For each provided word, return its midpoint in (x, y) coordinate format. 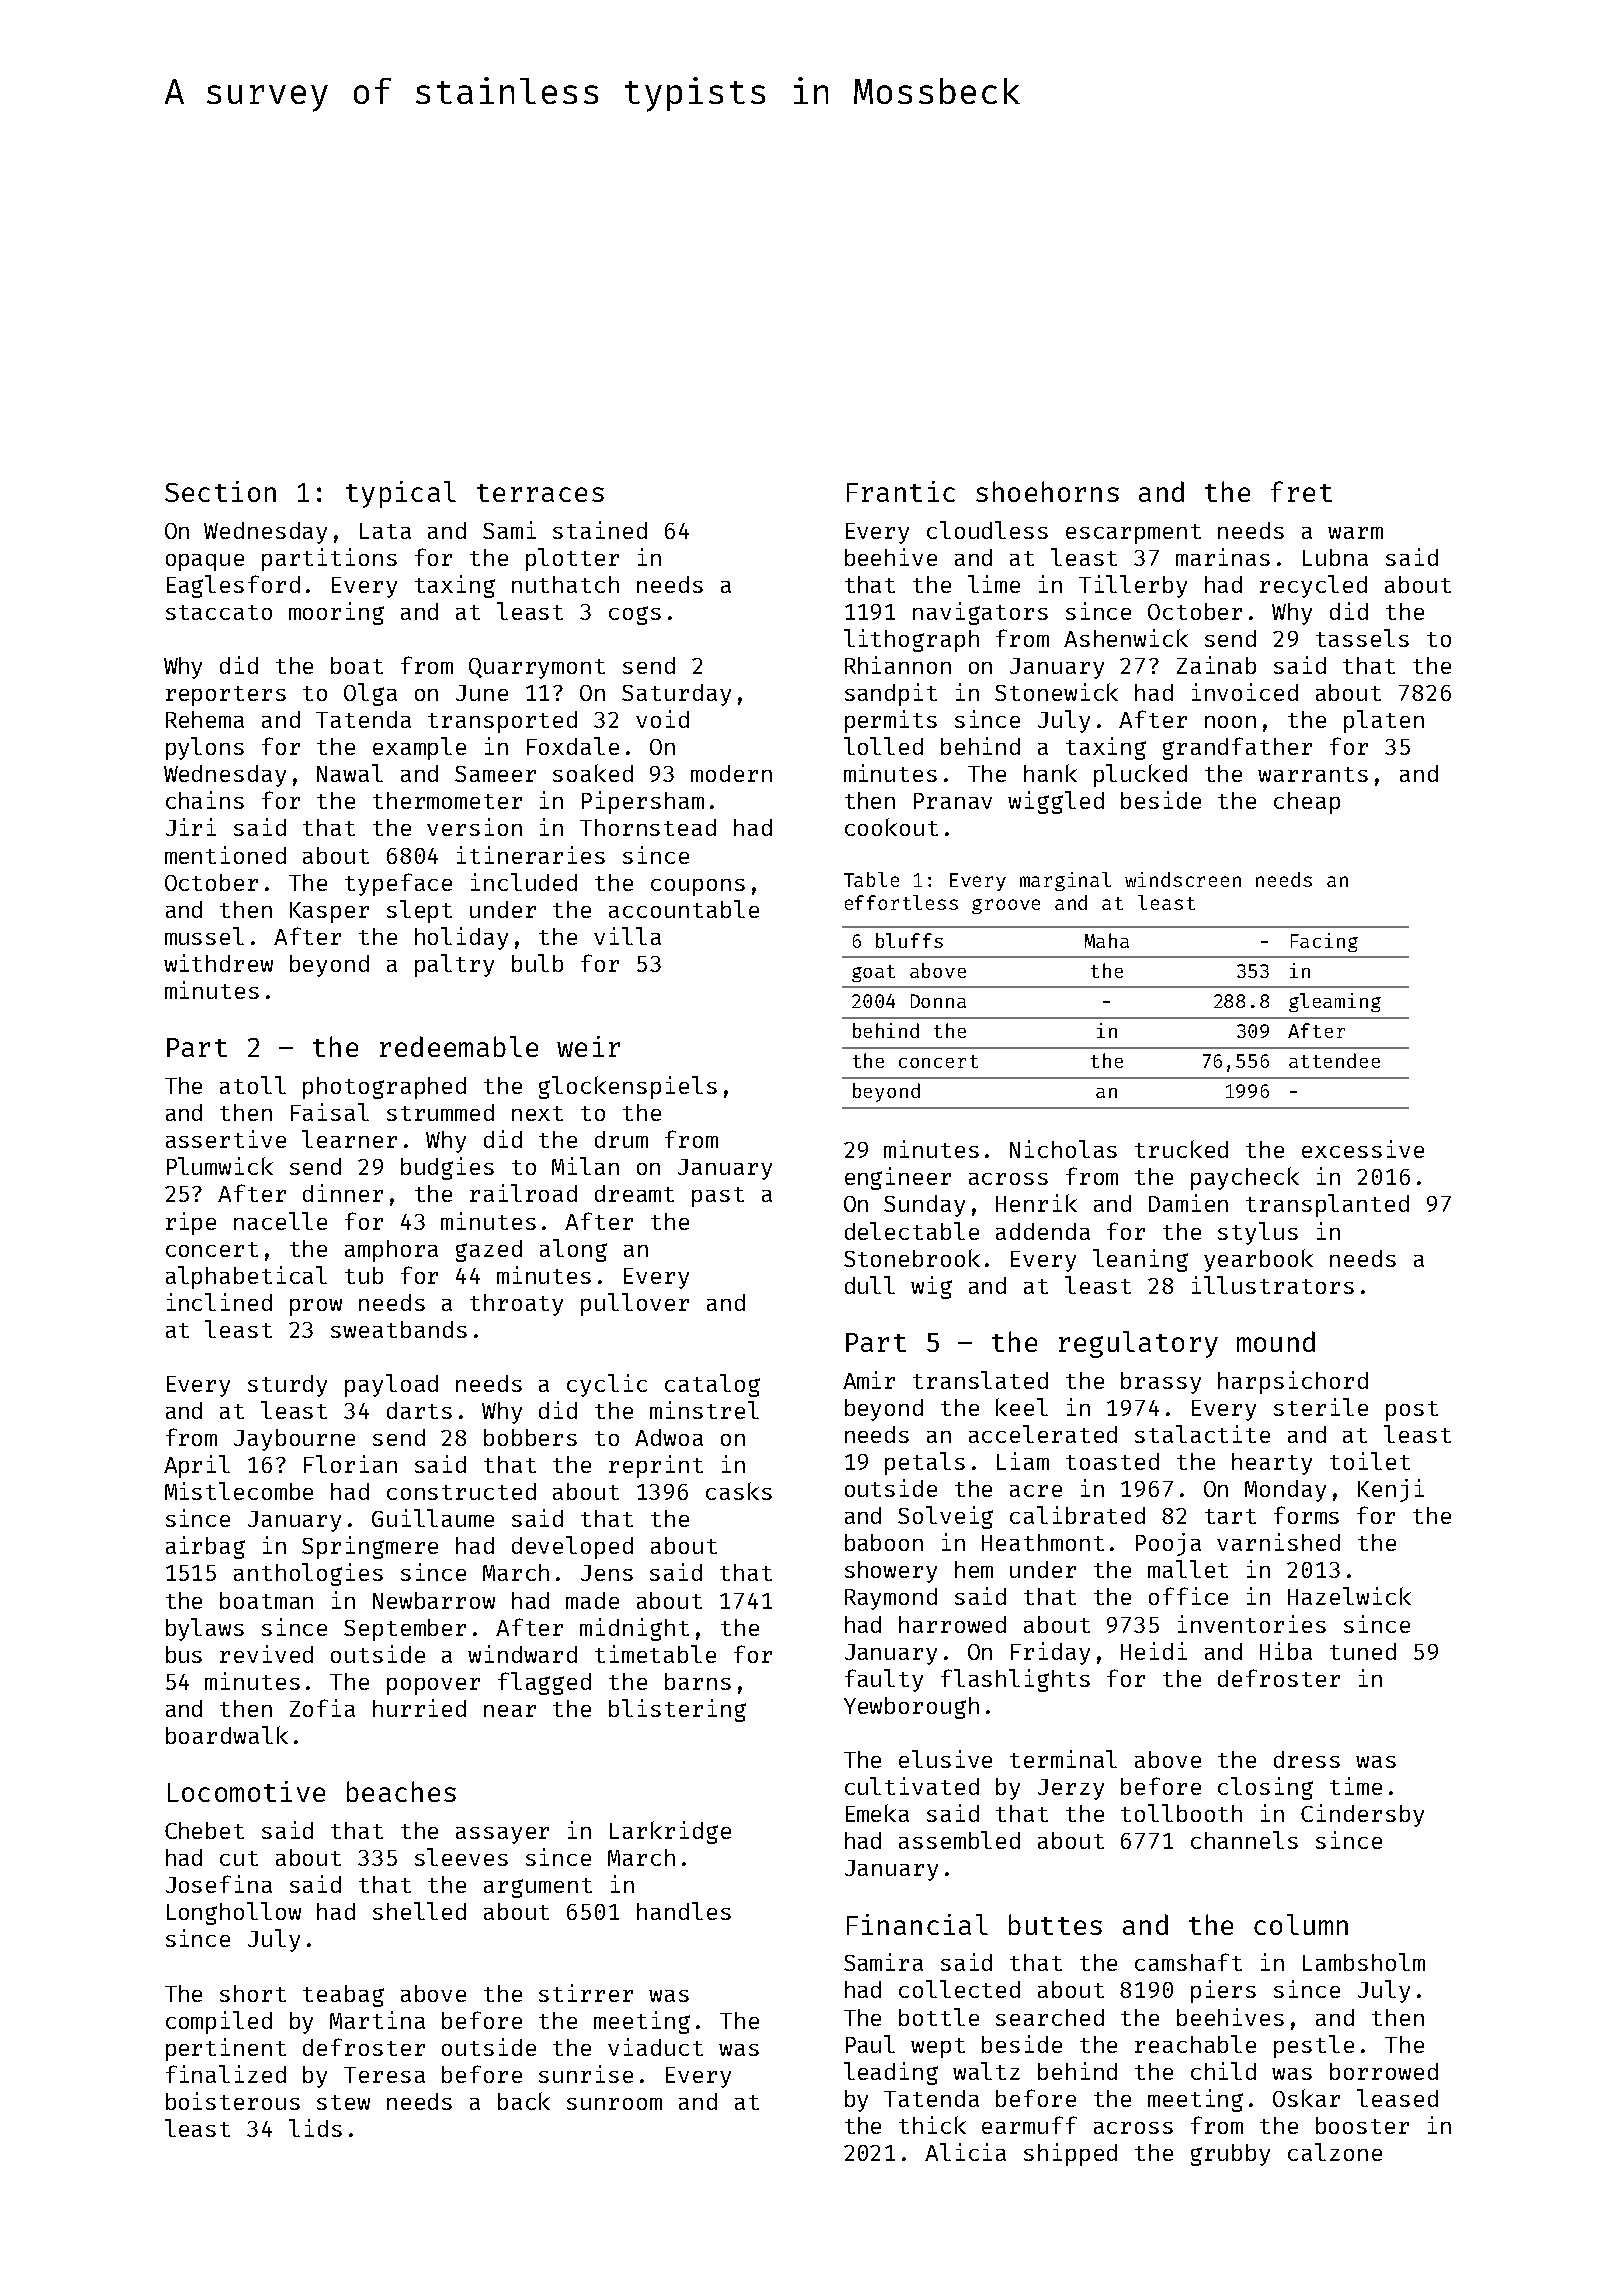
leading (891, 2073)
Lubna (1335, 557)
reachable (1195, 2044)
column (1301, 1924)
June (482, 693)
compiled (219, 2022)
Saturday (676, 695)
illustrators (1273, 1285)
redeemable (459, 1046)
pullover (635, 1304)
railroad (523, 1193)
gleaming (1335, 1002)
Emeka (877, 1813)
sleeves (461, 1857)
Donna (938, 1001)
